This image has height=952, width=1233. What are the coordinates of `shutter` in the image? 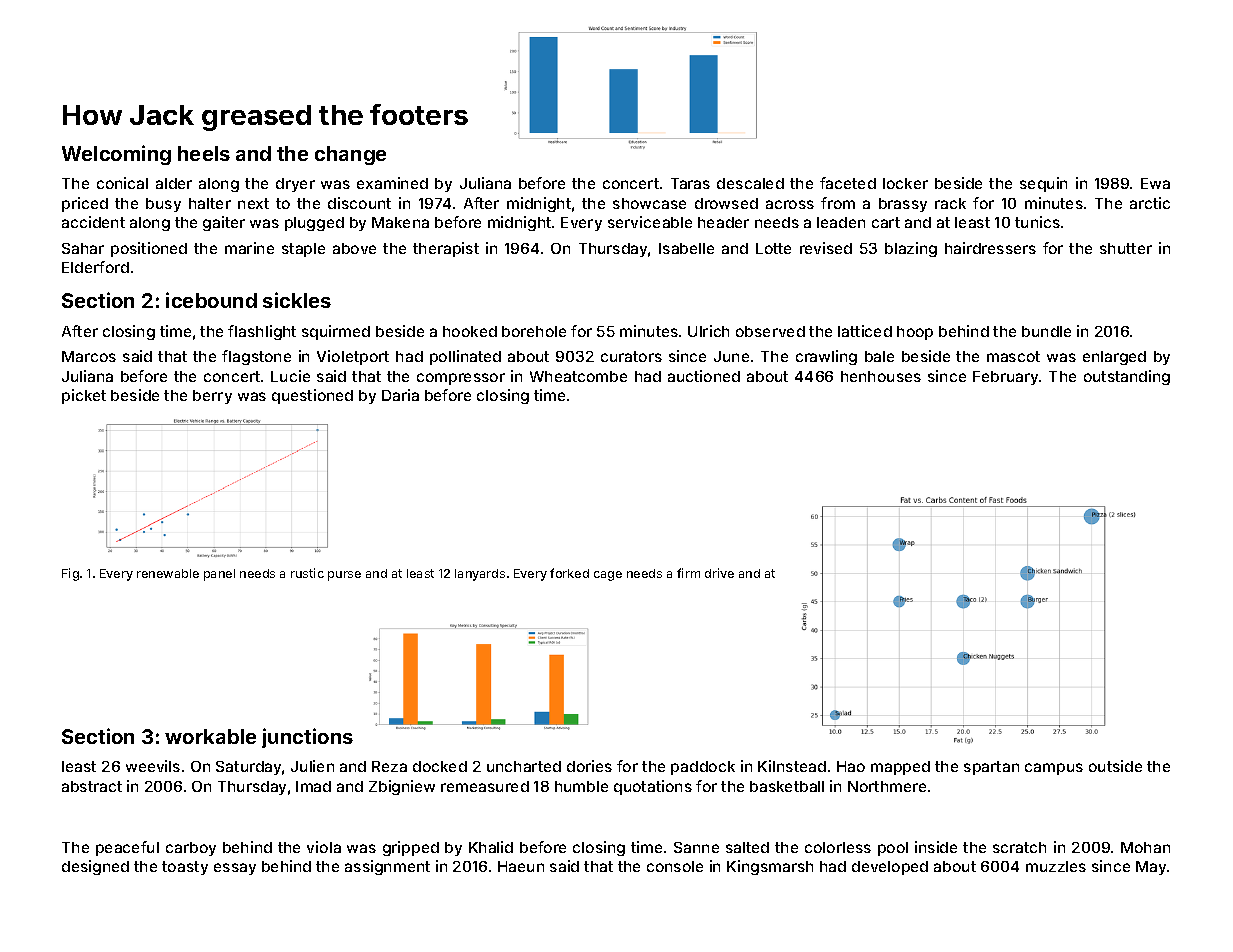 It's located at (1126, 248).
